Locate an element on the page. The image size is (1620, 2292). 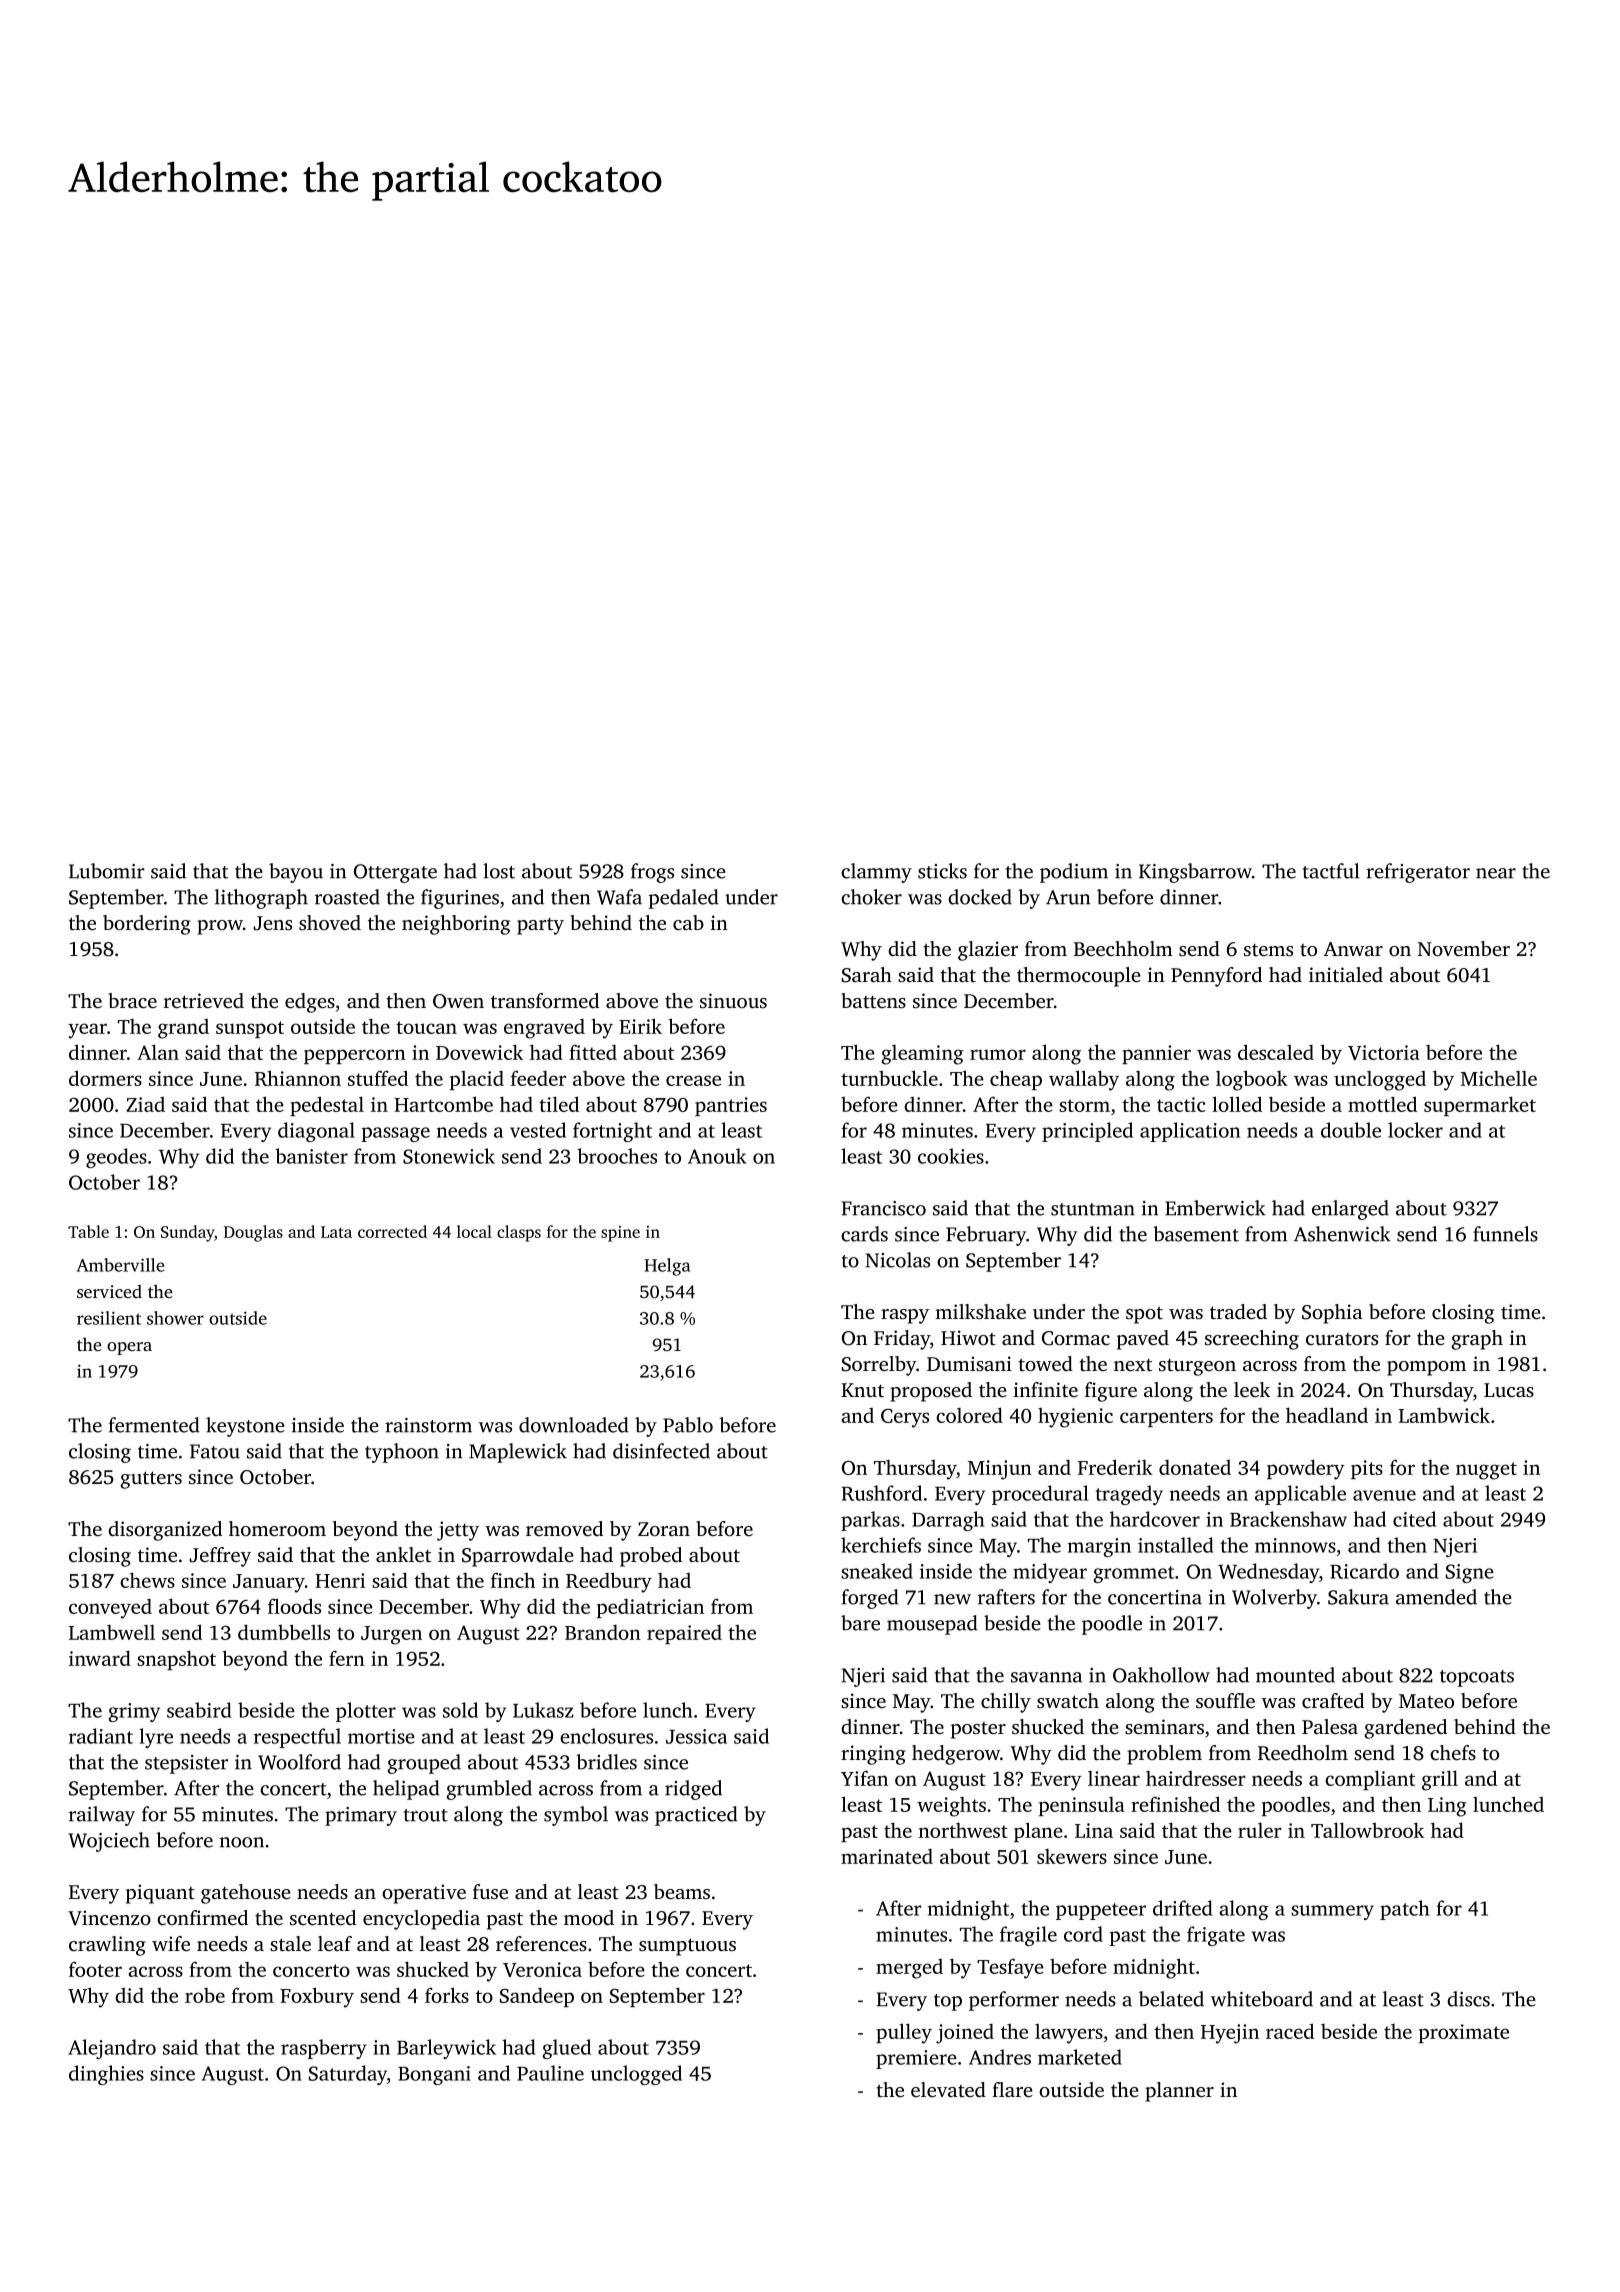
pulley is located at coordinates (904, 2033).
